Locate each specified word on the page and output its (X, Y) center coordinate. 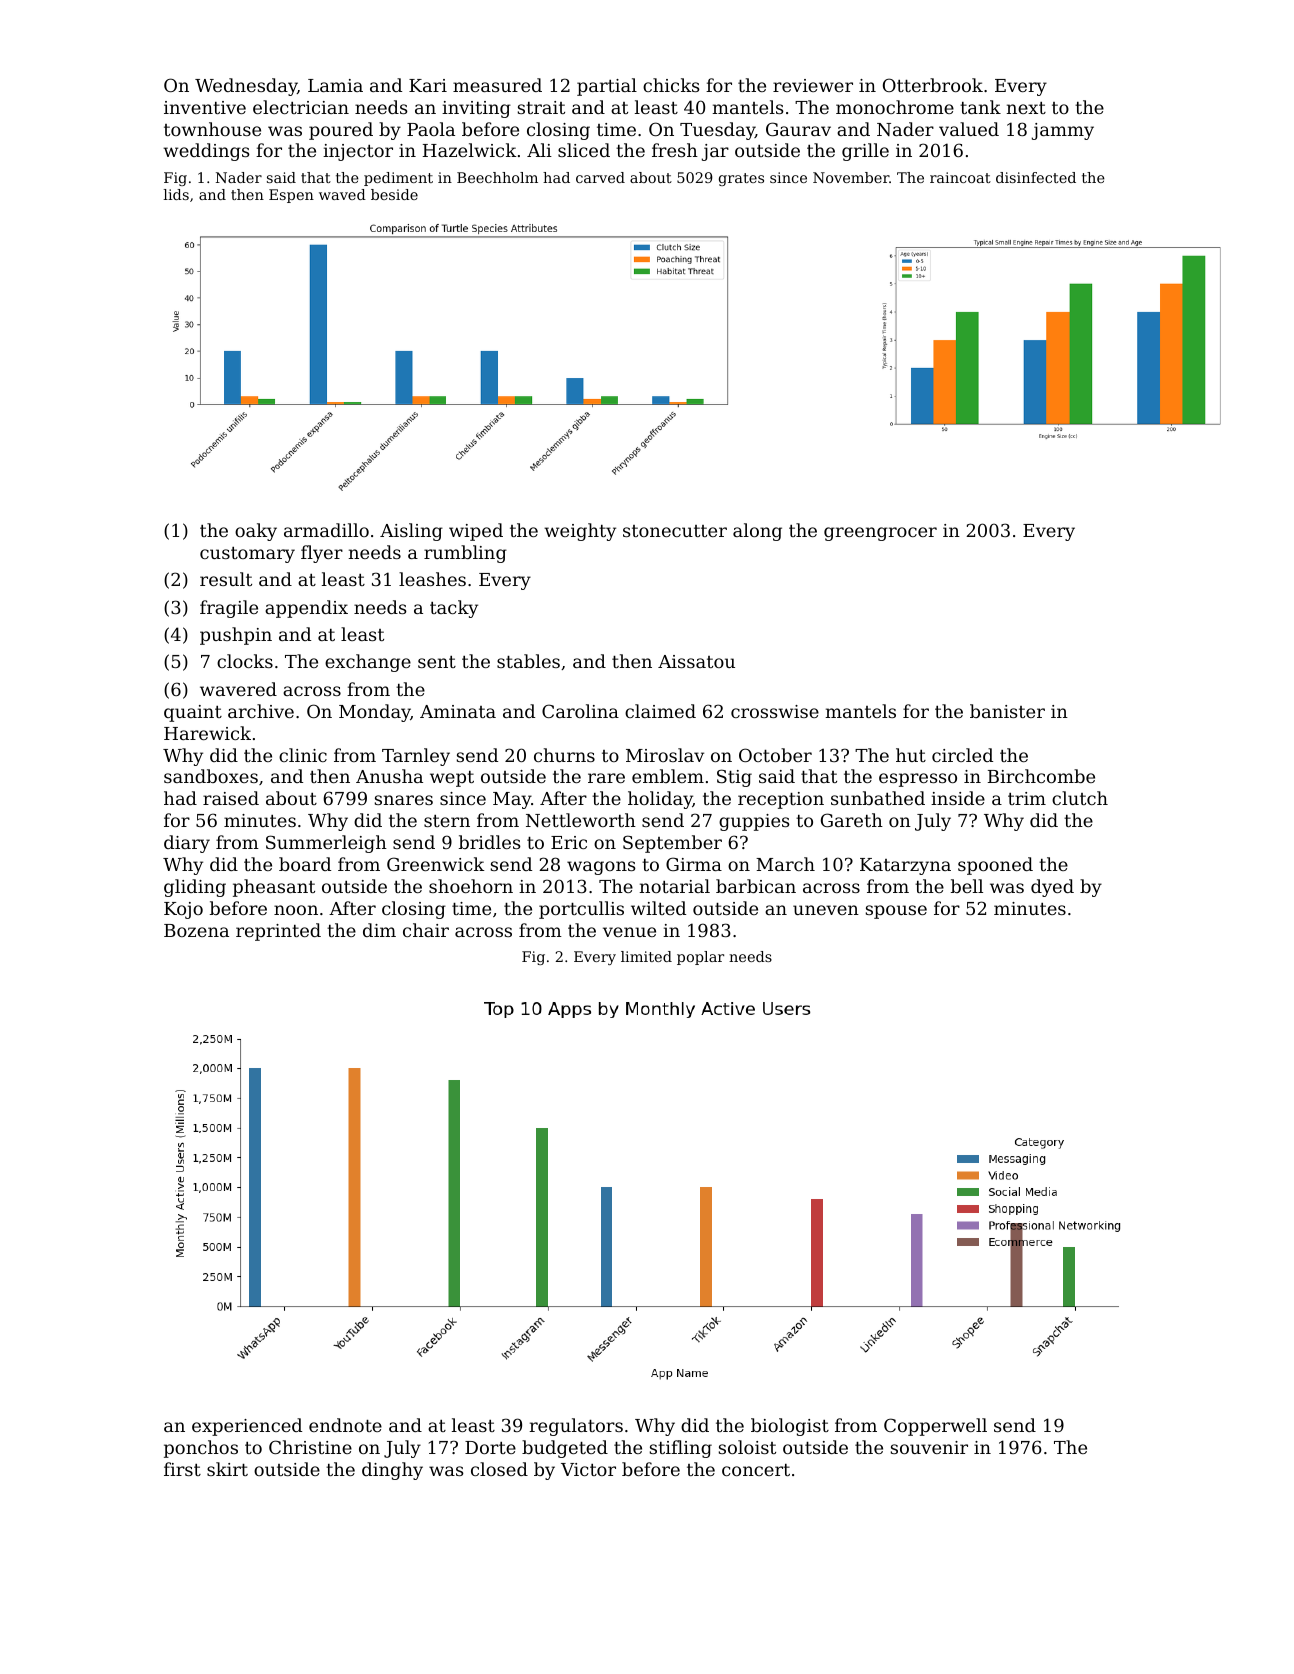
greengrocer (880, 534)
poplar (700, 958)
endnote (345, 1425)
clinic (303, 755)
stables (528, 661)
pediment (398, 179)
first (182, 1469)
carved (600, 177)
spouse (896, 912)
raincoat (960, 177)
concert (756, 1470)
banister (1007, 711)
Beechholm (497, 177)
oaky (256, 532)
